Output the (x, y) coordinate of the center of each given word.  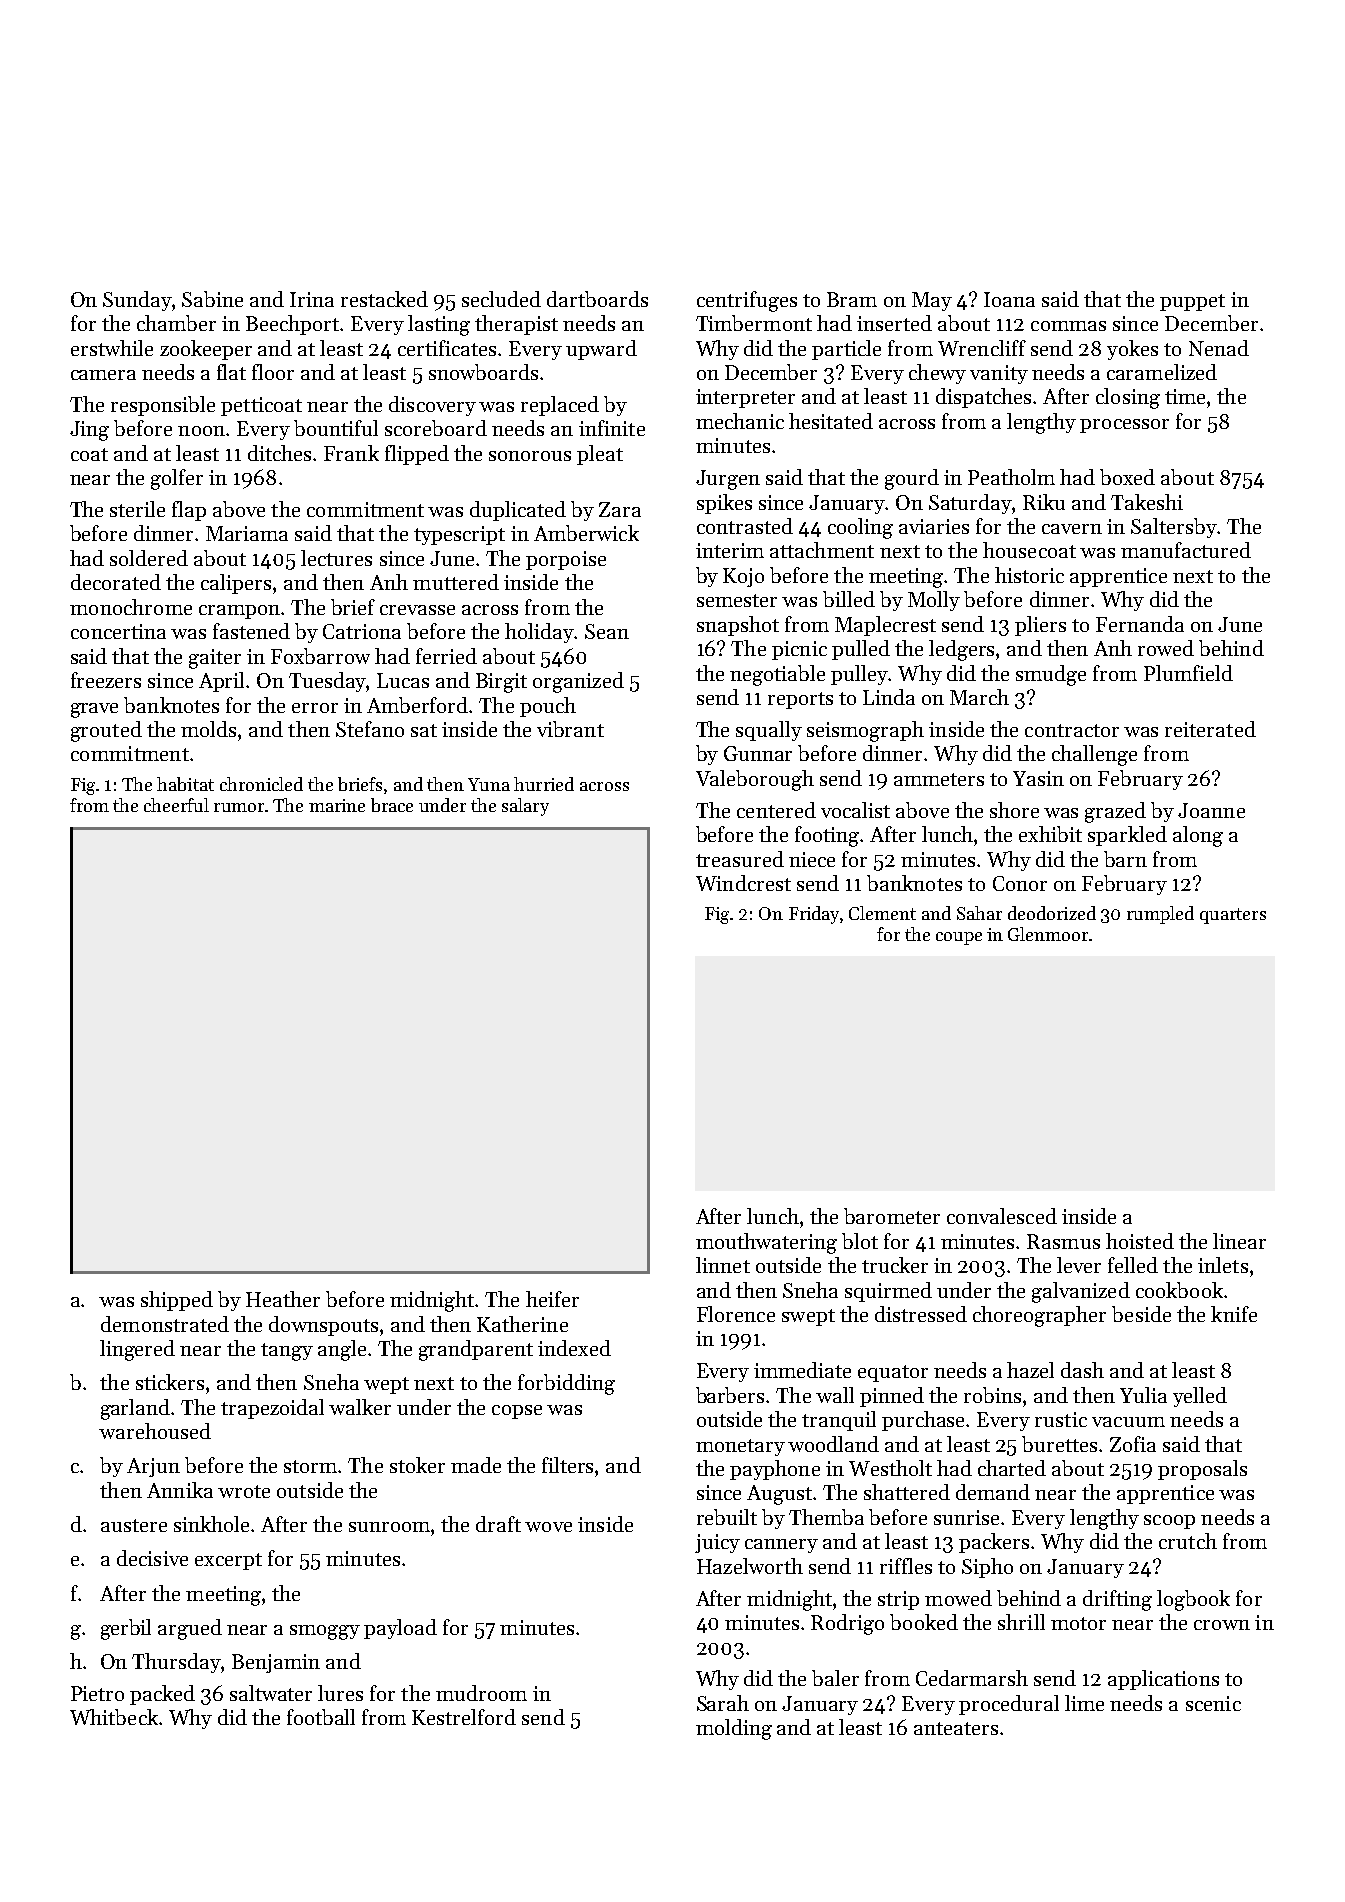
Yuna (489, 784)
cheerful (176, 805)
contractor (1072, 730)
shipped (177, 1301)
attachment (822, 550)
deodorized (1052, 913)
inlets (1223, 1265)
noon (201, 431)
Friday (815, 915)
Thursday (176, 1663)
